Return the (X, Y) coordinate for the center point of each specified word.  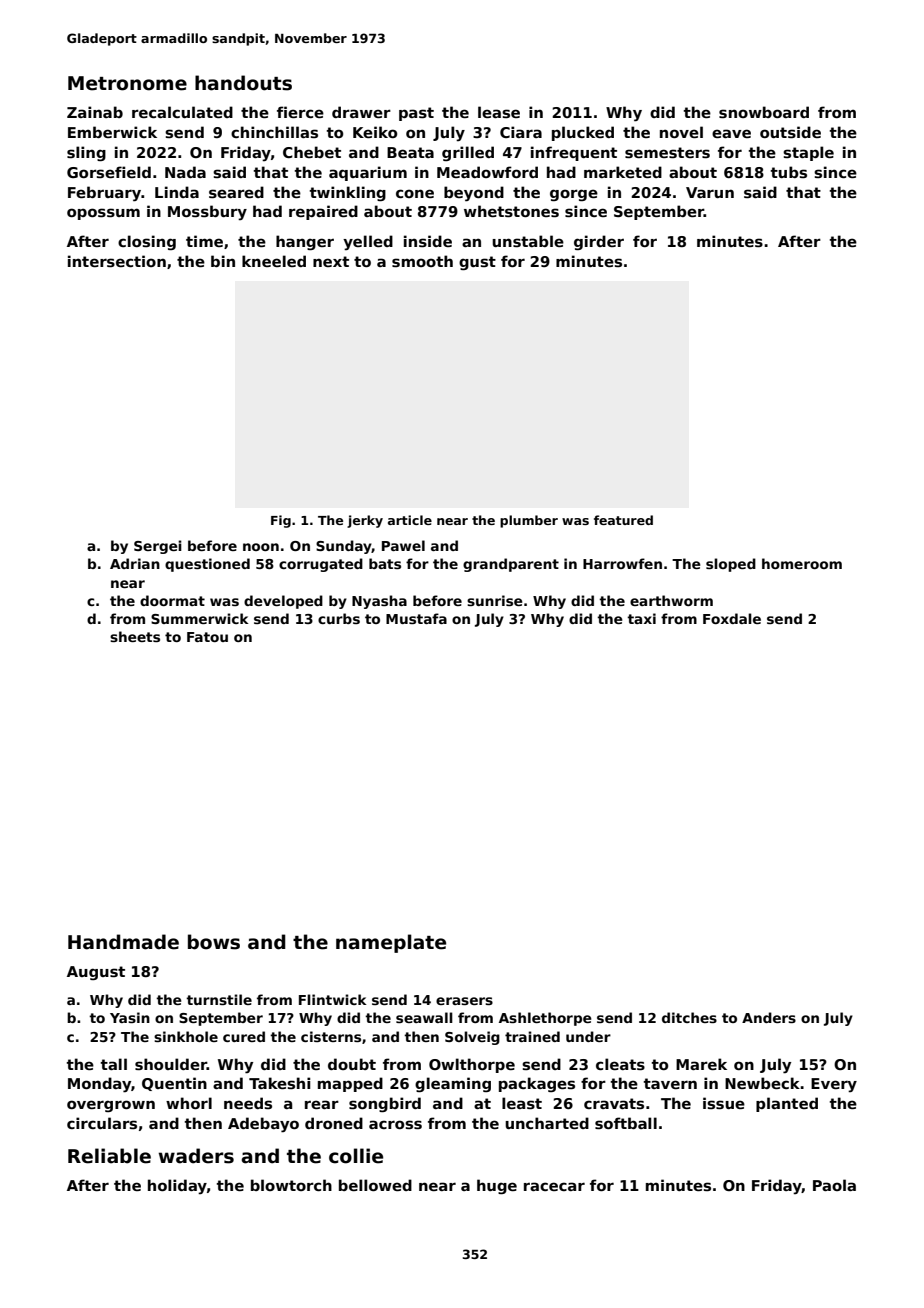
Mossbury (207, 213)
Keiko (375, 132)
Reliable (109, 1156)
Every (834, 1085)
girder (599, 242)
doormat (172, 600)
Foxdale (732, 618)
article (410, 520)
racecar (554, 1186)
